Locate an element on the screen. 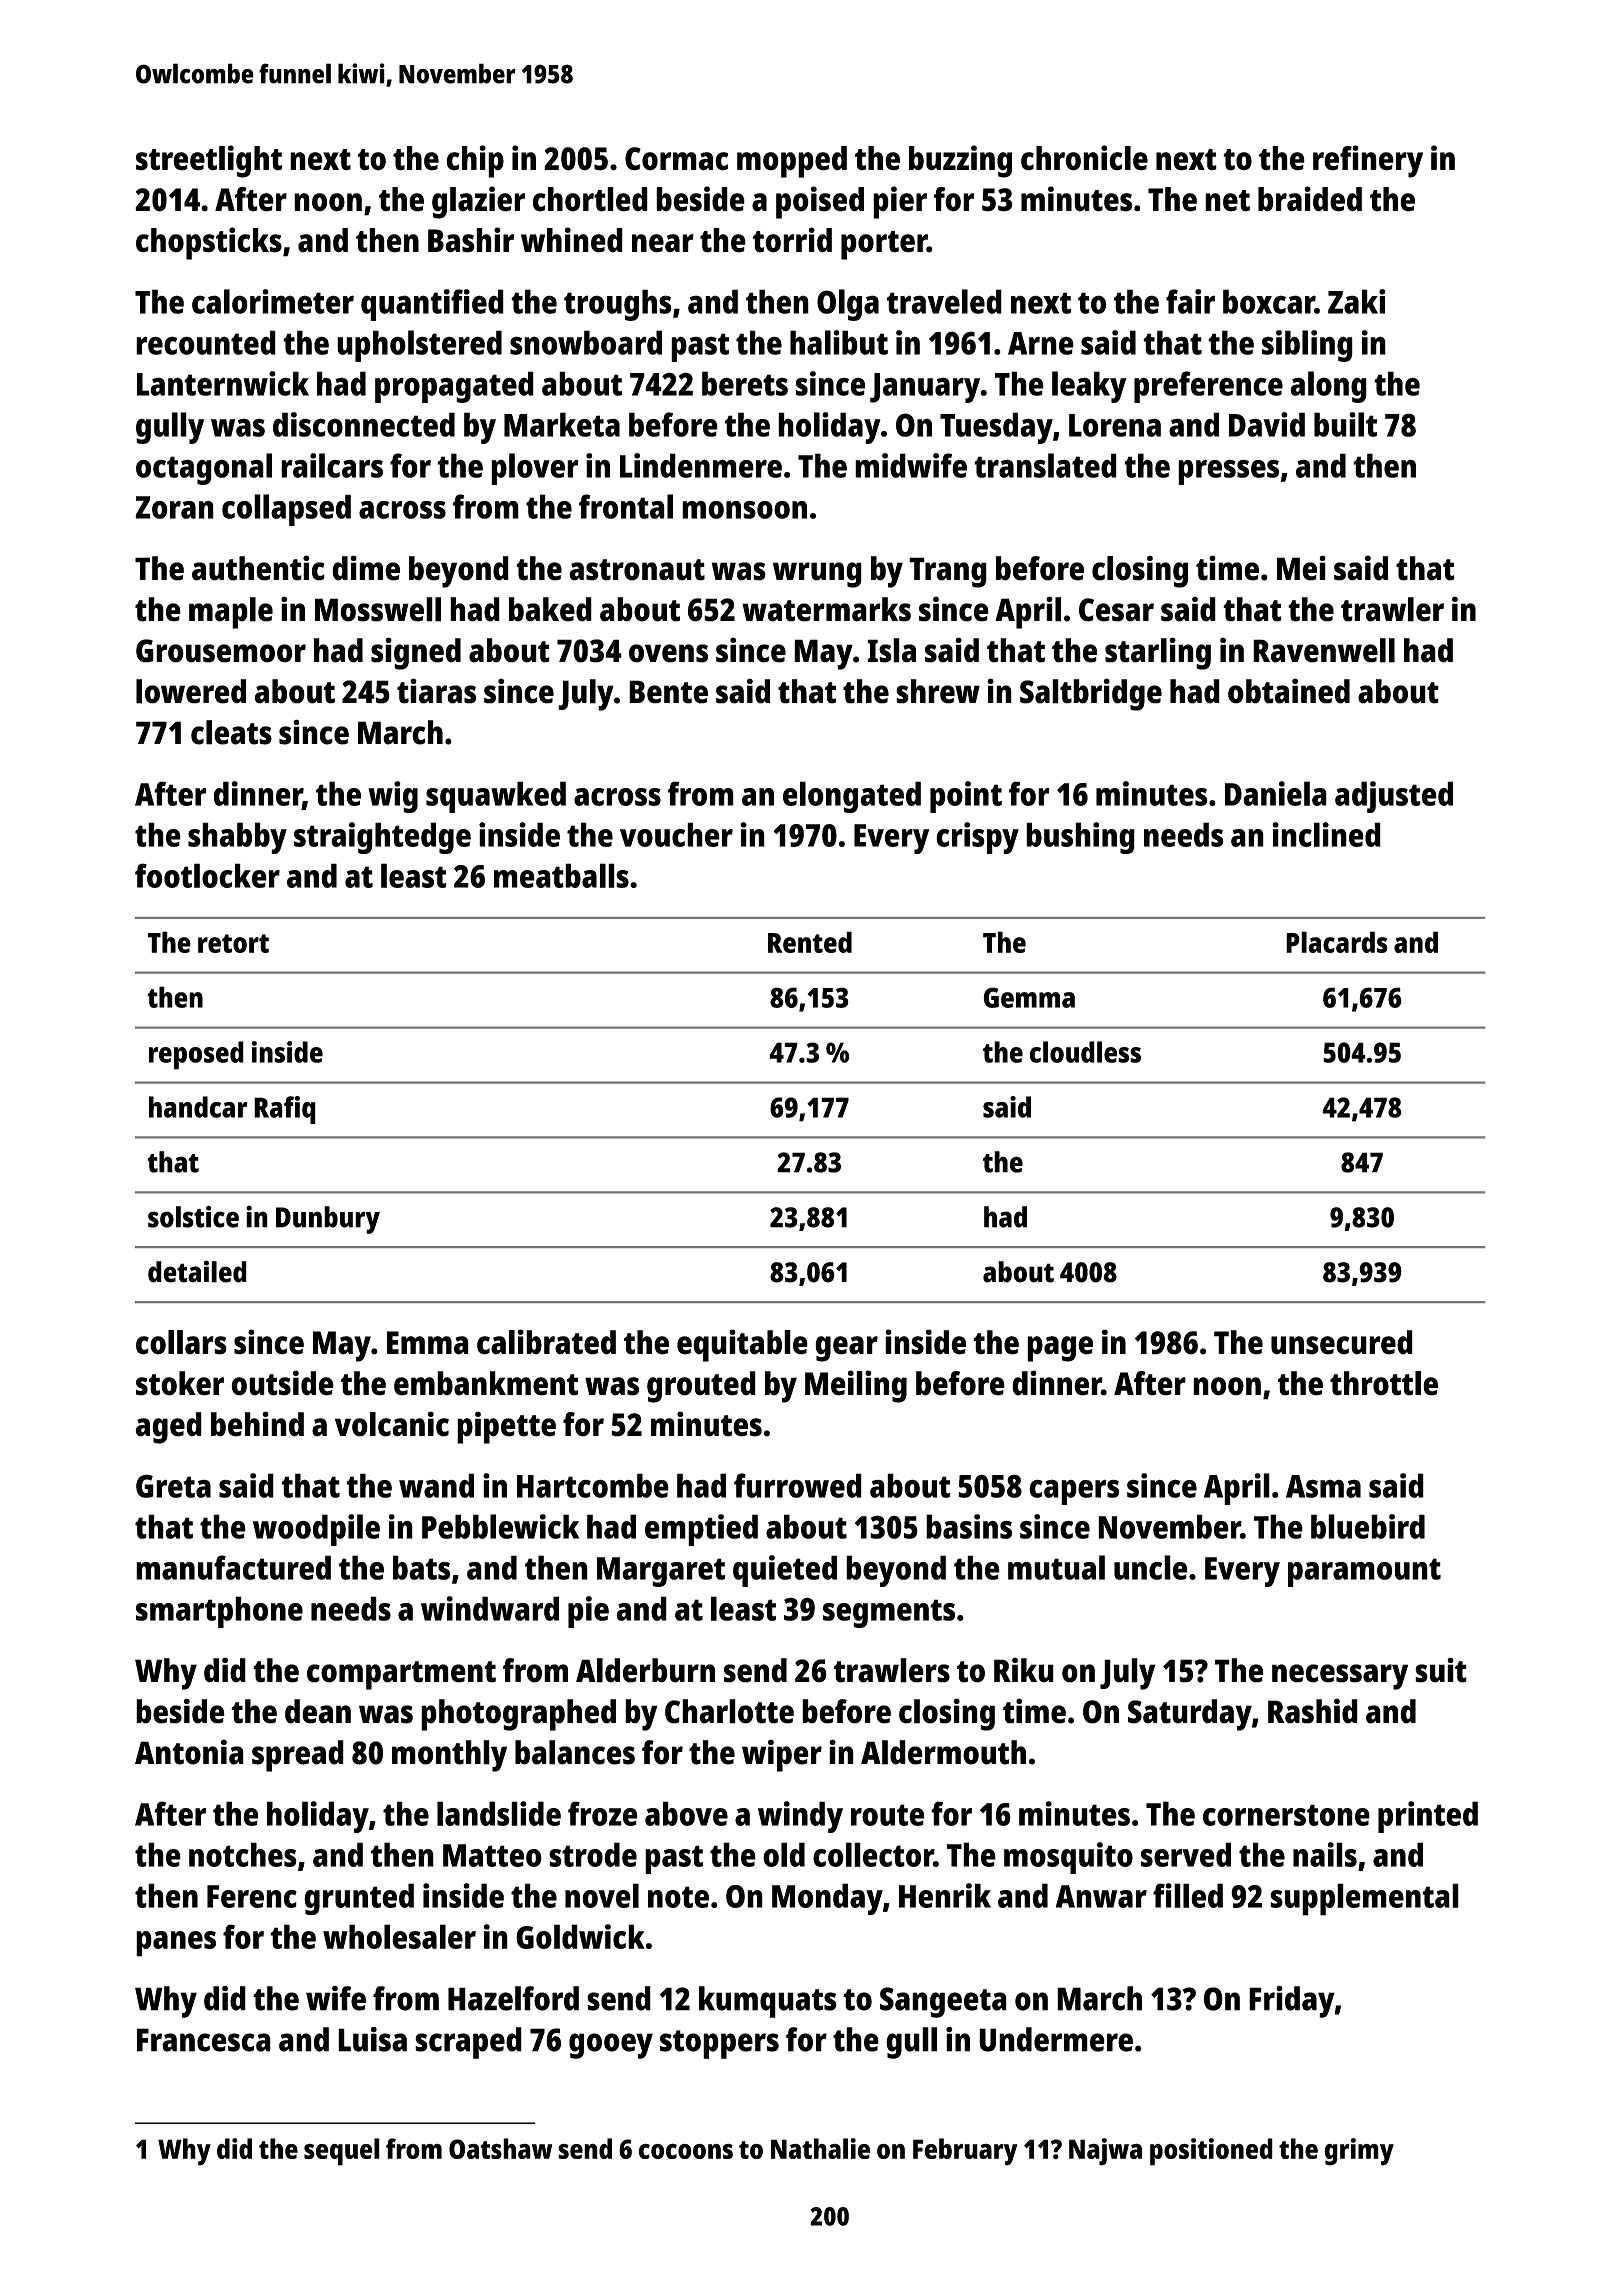  Rented is located at coordinates (810, 942).
